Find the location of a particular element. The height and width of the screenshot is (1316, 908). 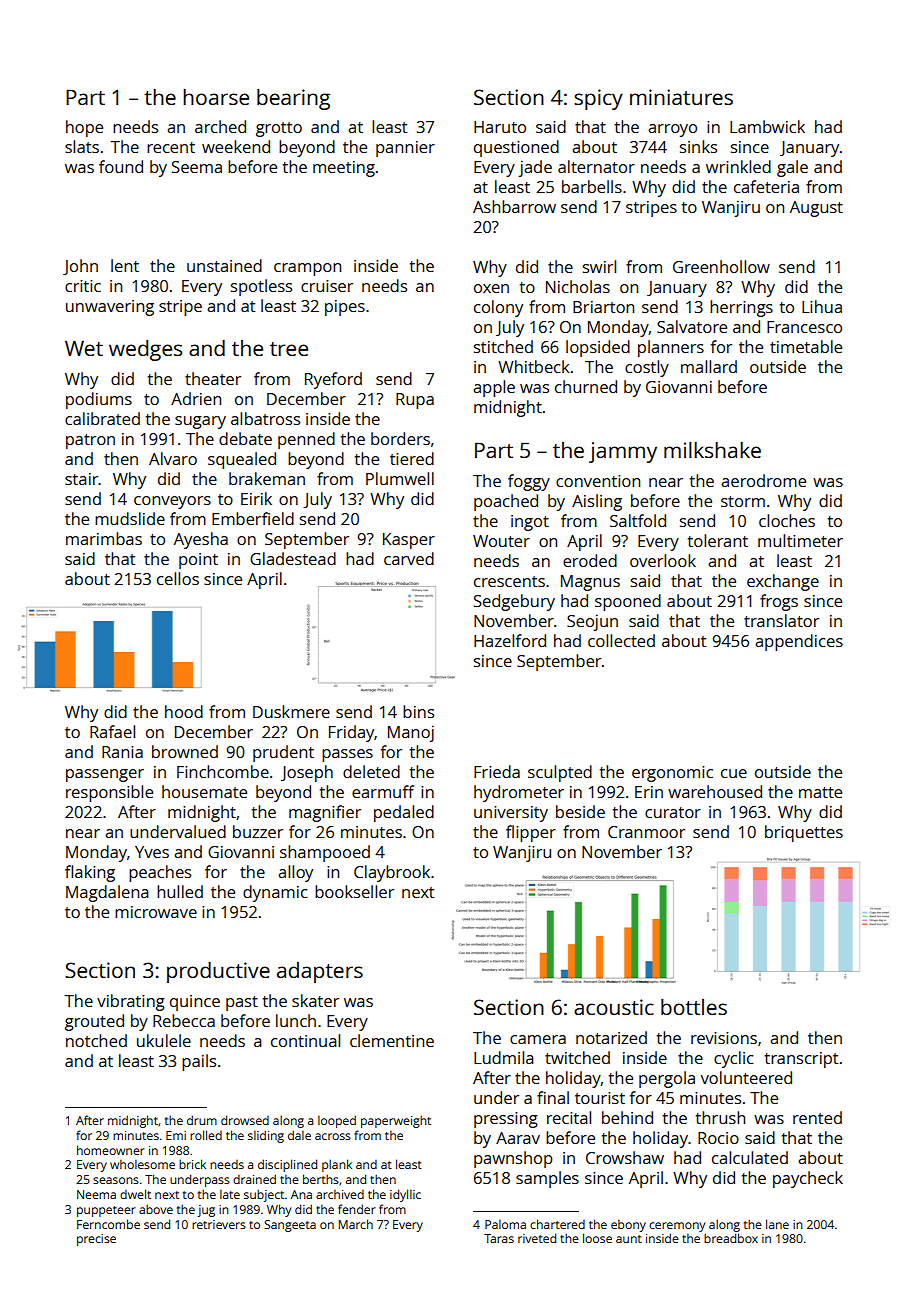

lent is located at coordinates (125, 265).
